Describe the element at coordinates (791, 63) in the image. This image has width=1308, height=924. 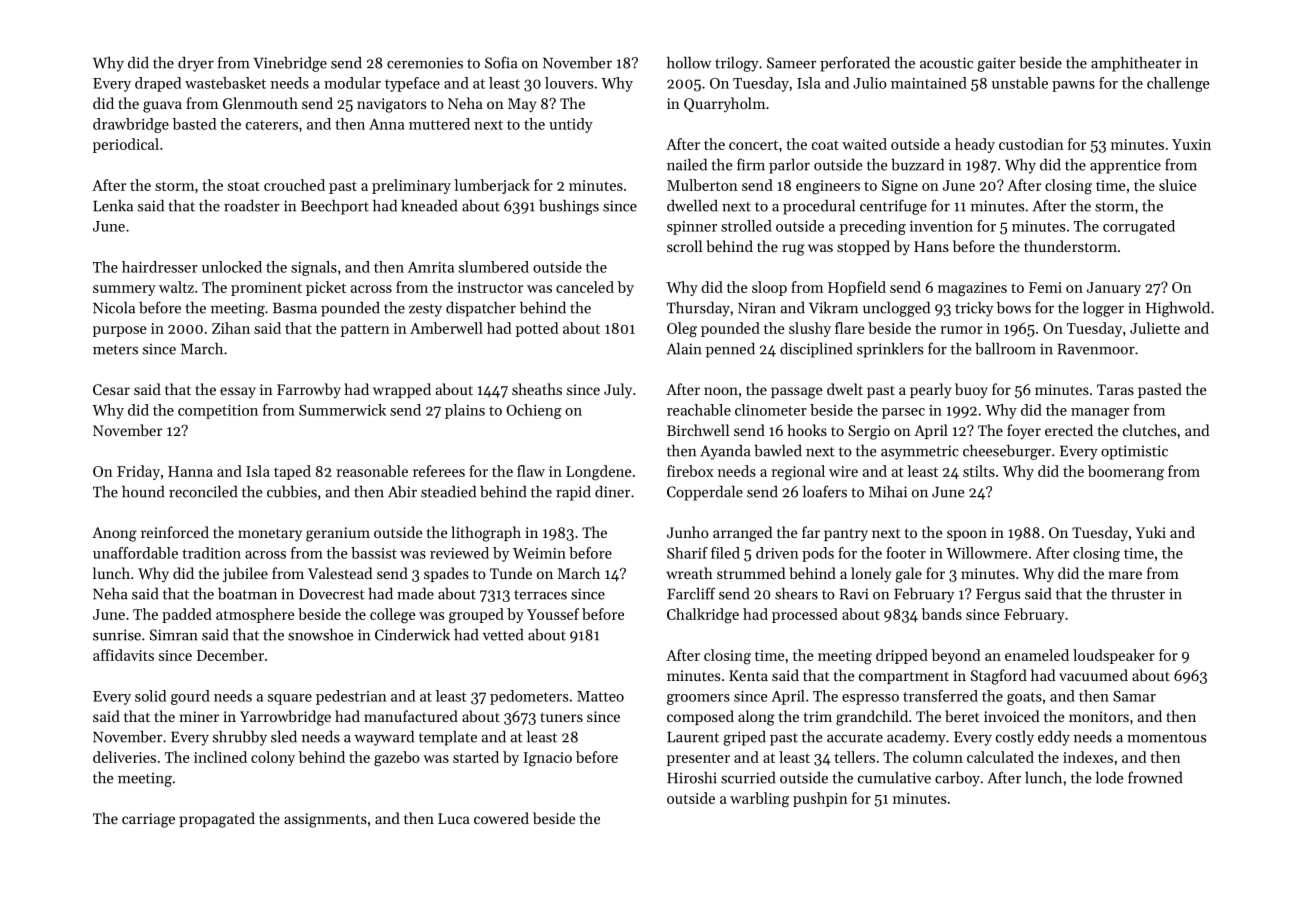
I see `Sameer` at that location.
